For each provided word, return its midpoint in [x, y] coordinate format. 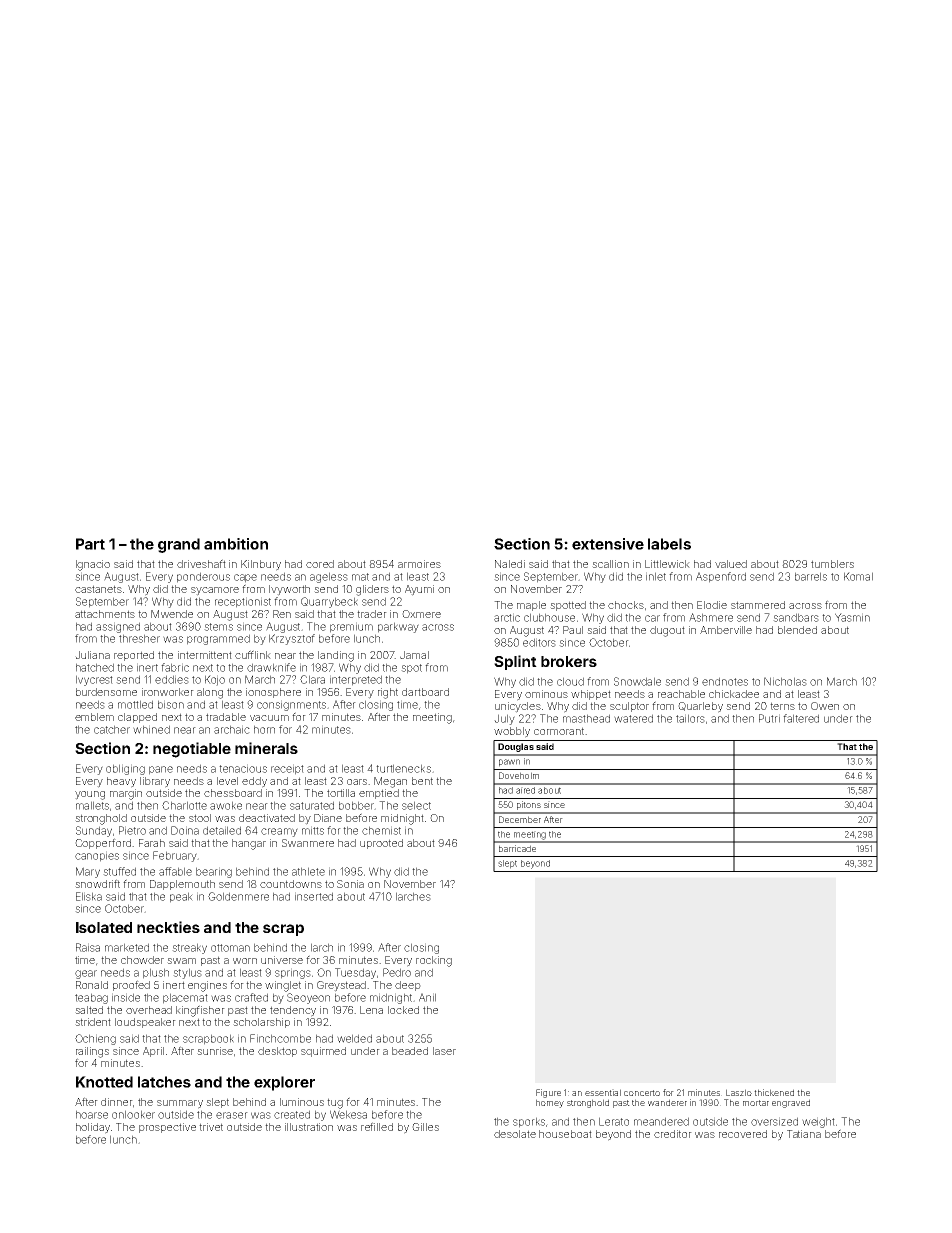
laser [444, 1051]
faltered [801, 718]
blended [797, 630]
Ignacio [93, 565]
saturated [312, 805]
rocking [434, 961]
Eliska [89, 896]
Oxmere [421, 614]
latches [164, 1082]
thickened [774, 1092]
